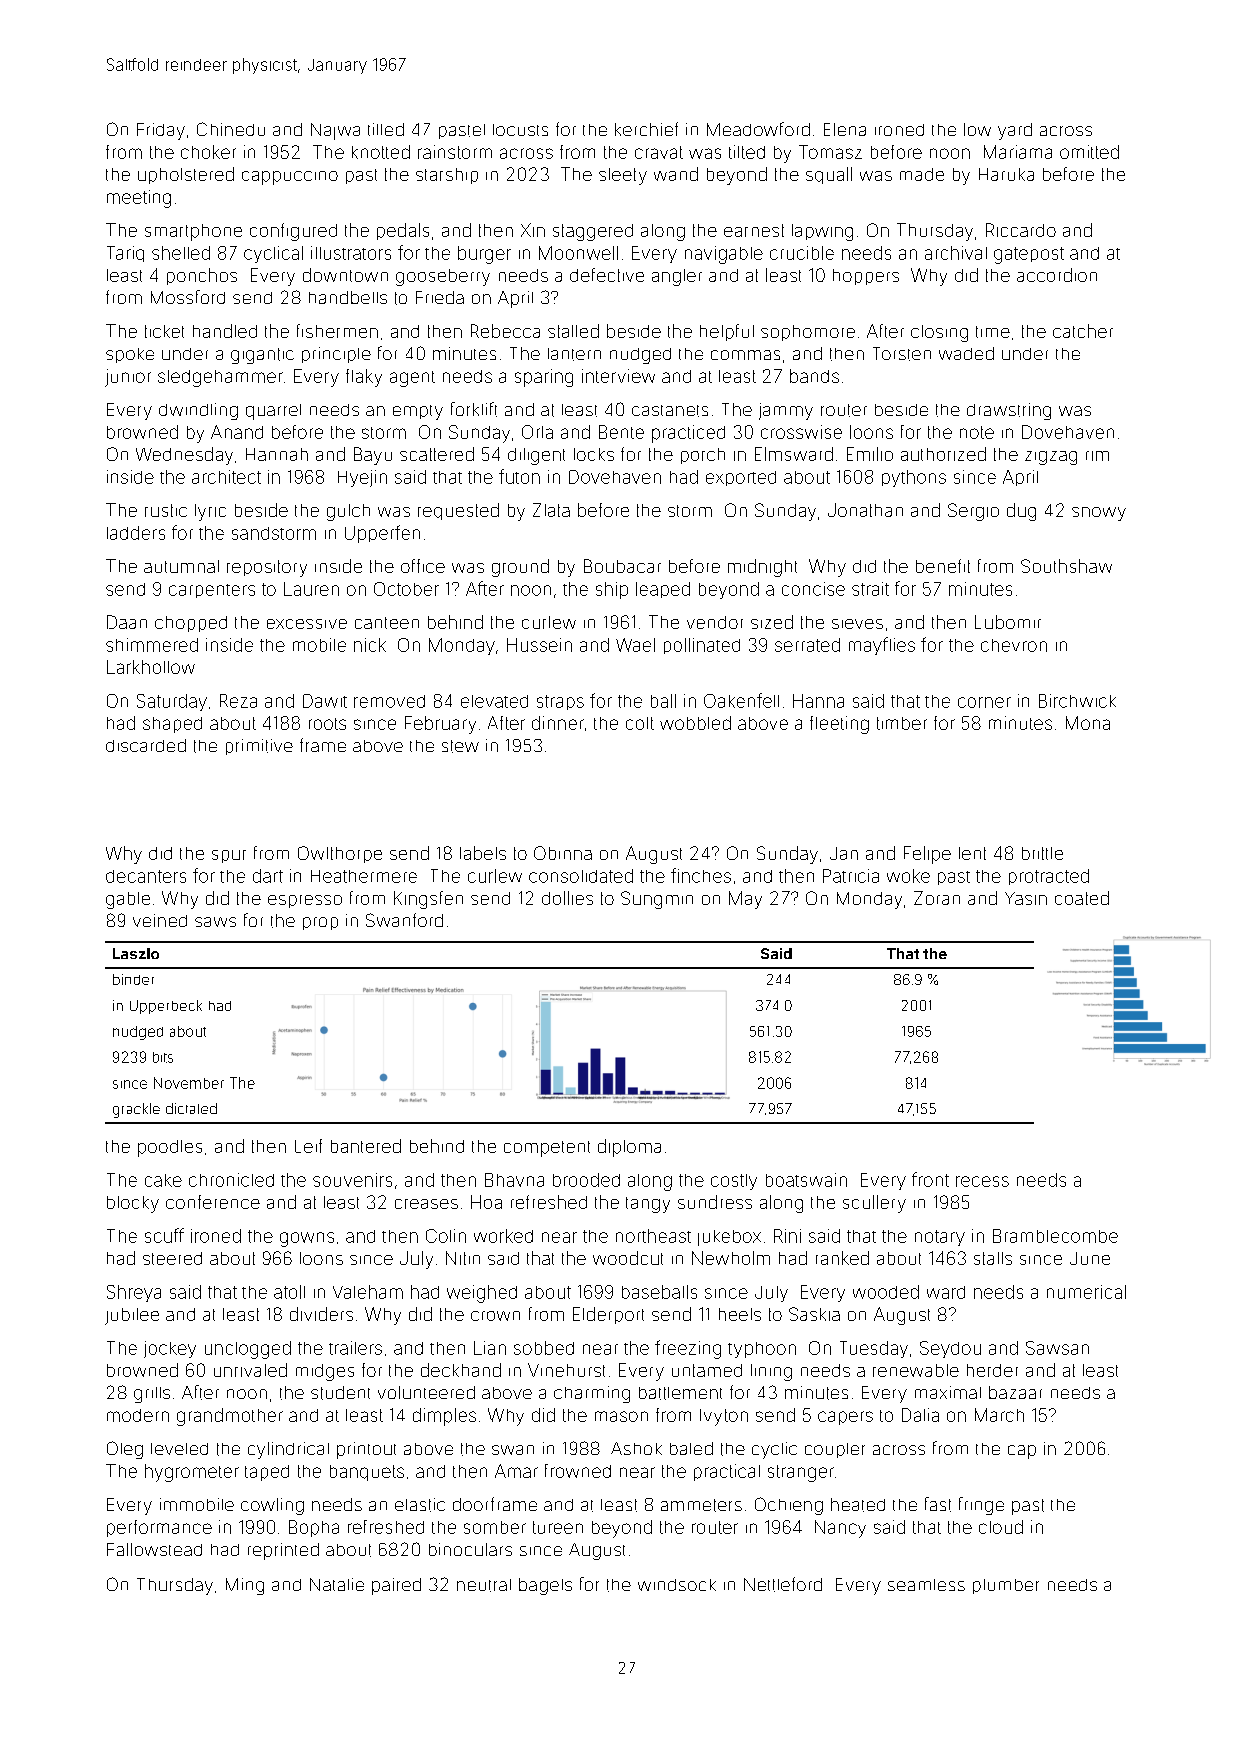 The height and width of the document is (1746, 1234). Describe the element at coordinates (460, 746) in the document. I see `stew` at that location.
